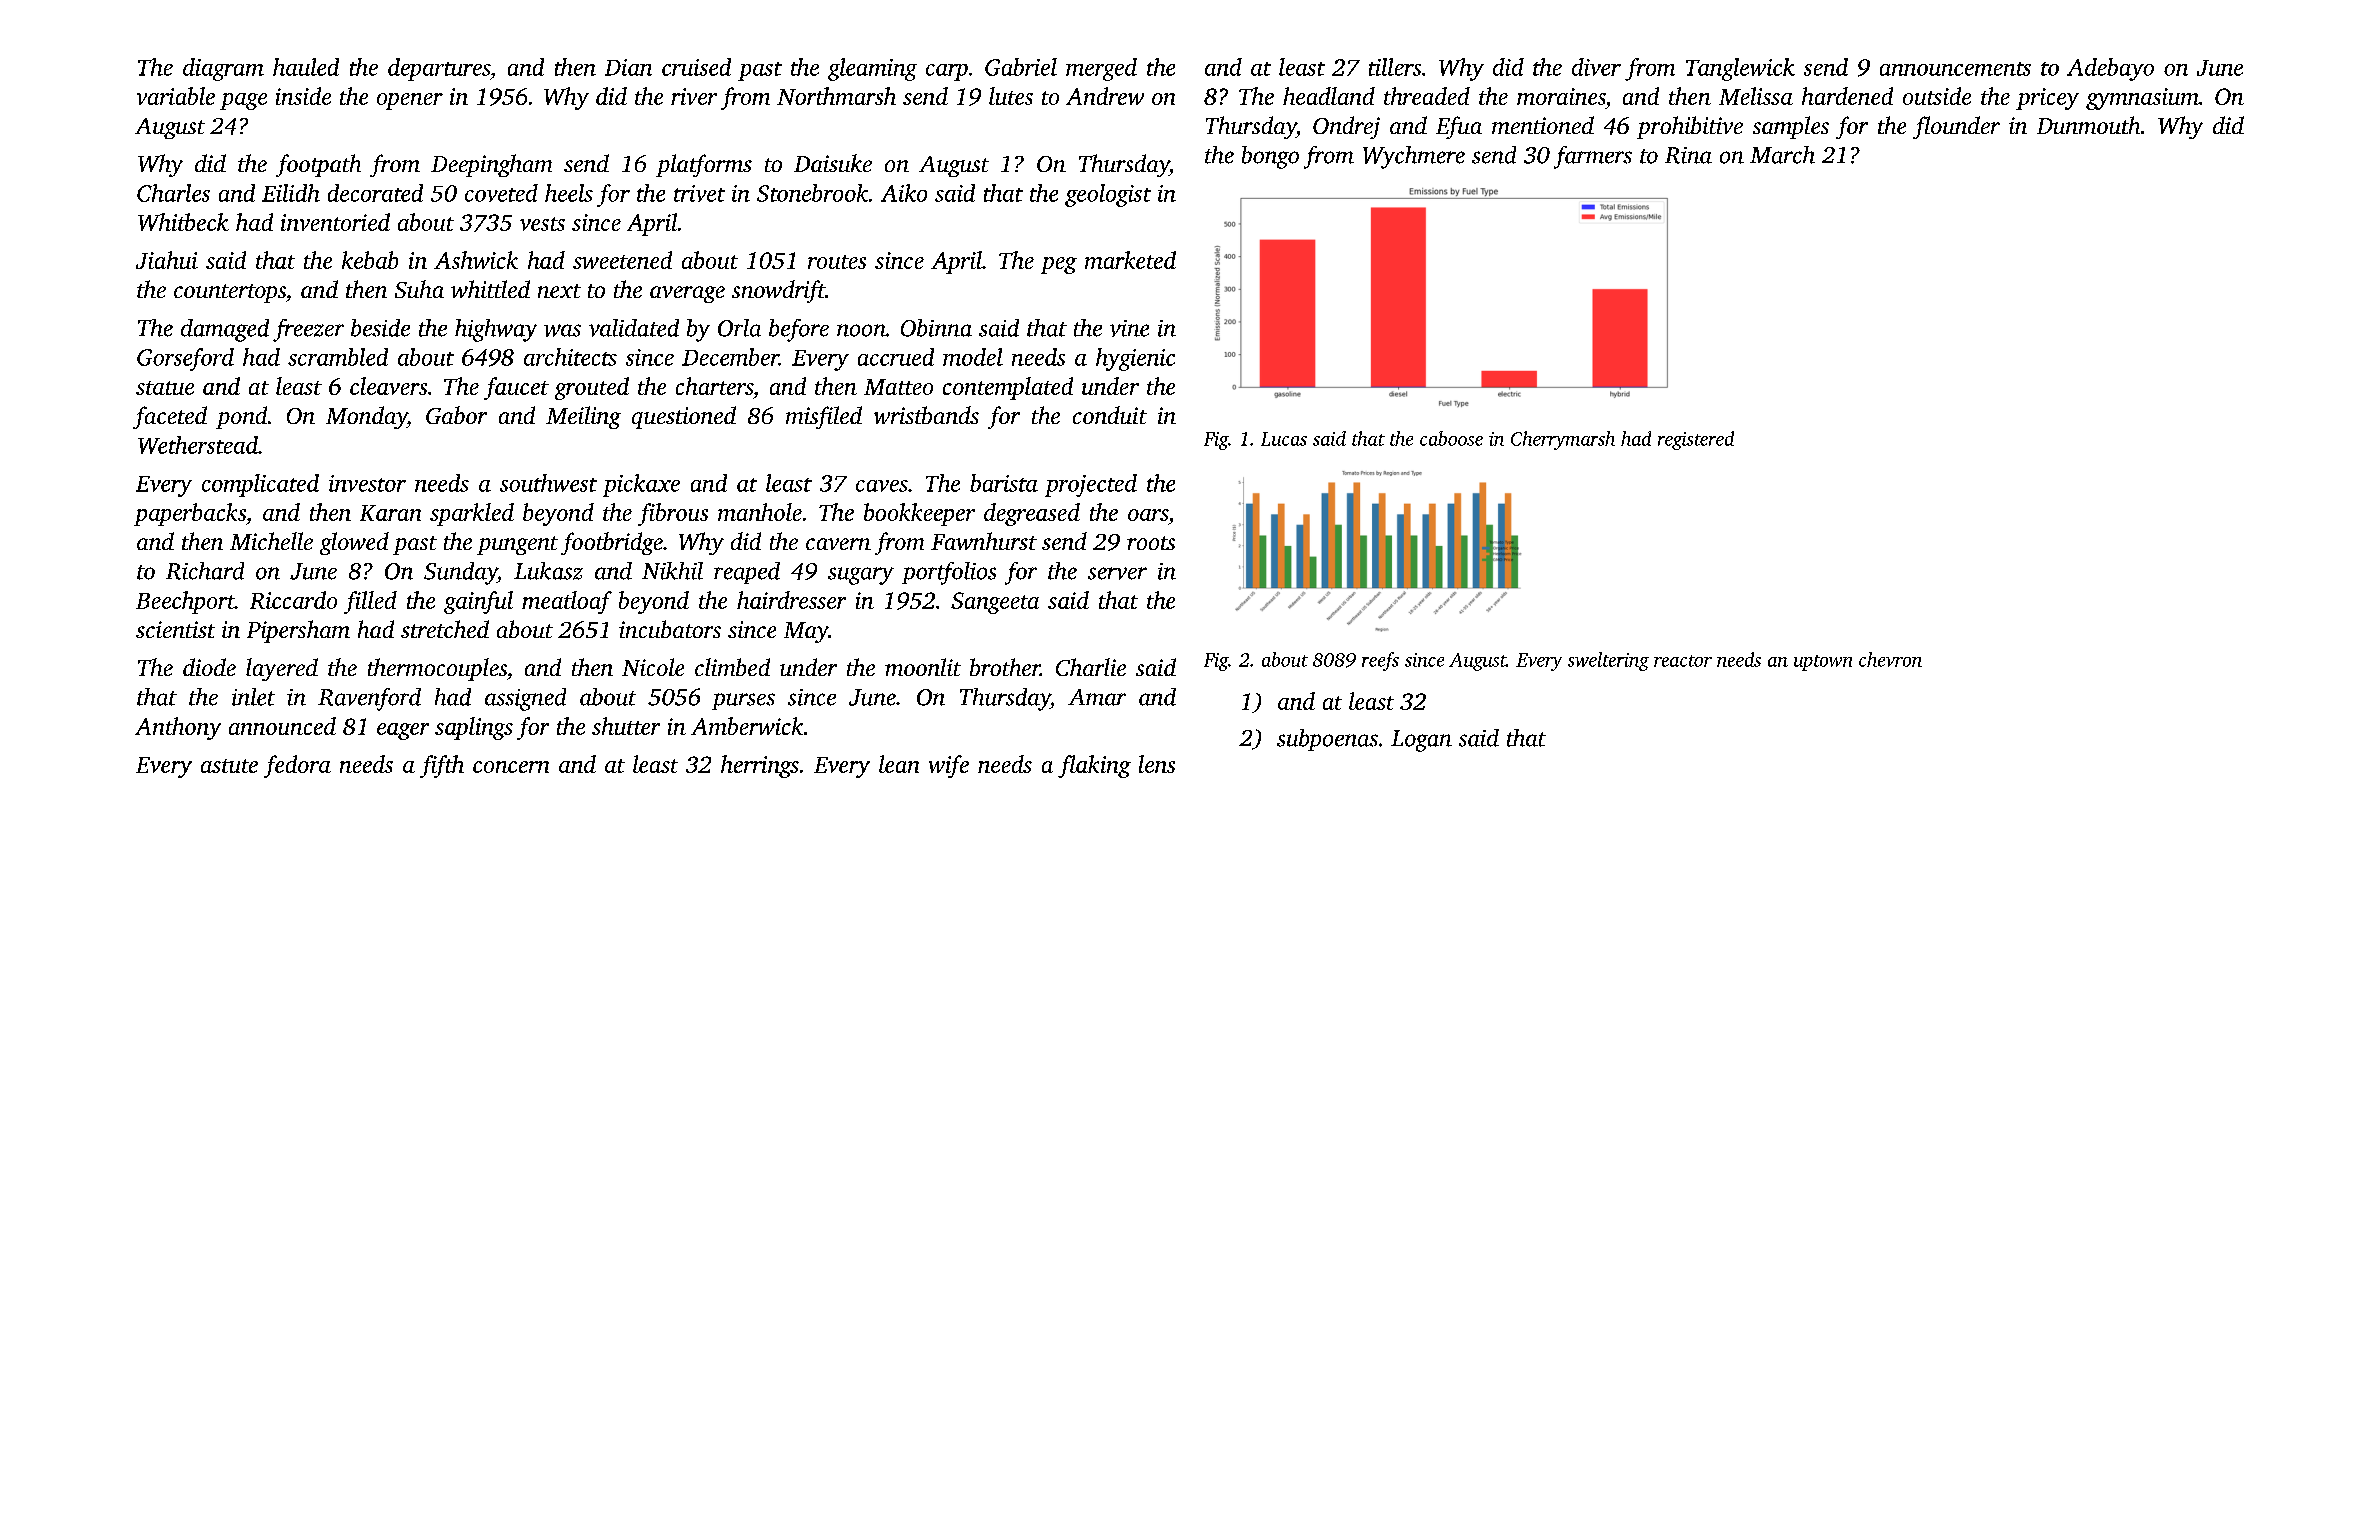  Describe the element at coordinates (1696, 440) in the page. I see `registered` at that location.
